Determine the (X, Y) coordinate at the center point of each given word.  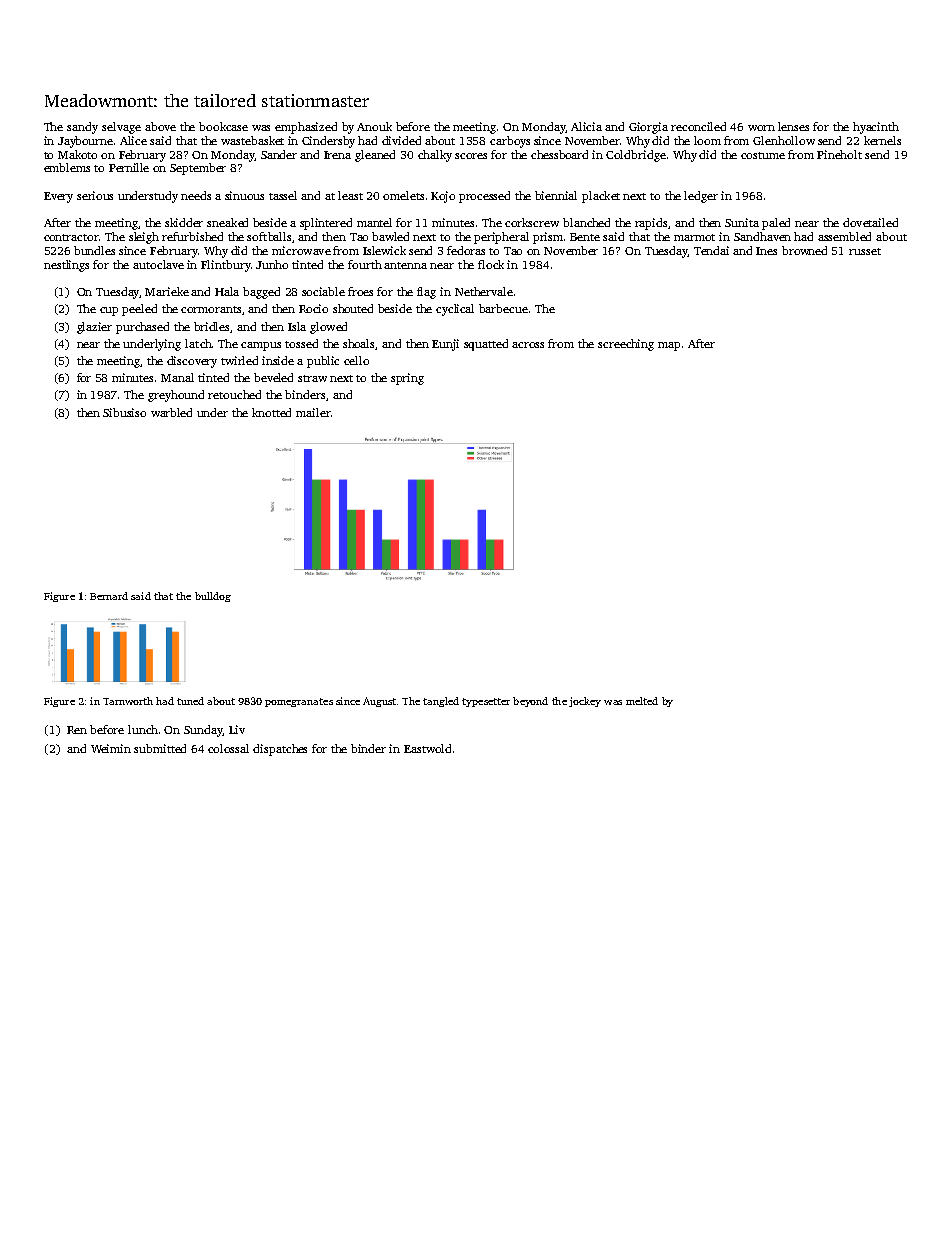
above (160, 126)
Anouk (374, 126)
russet (865, 251)
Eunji (445, 345)
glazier (94, 328)
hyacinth (876, 128)
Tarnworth (128, 701)
